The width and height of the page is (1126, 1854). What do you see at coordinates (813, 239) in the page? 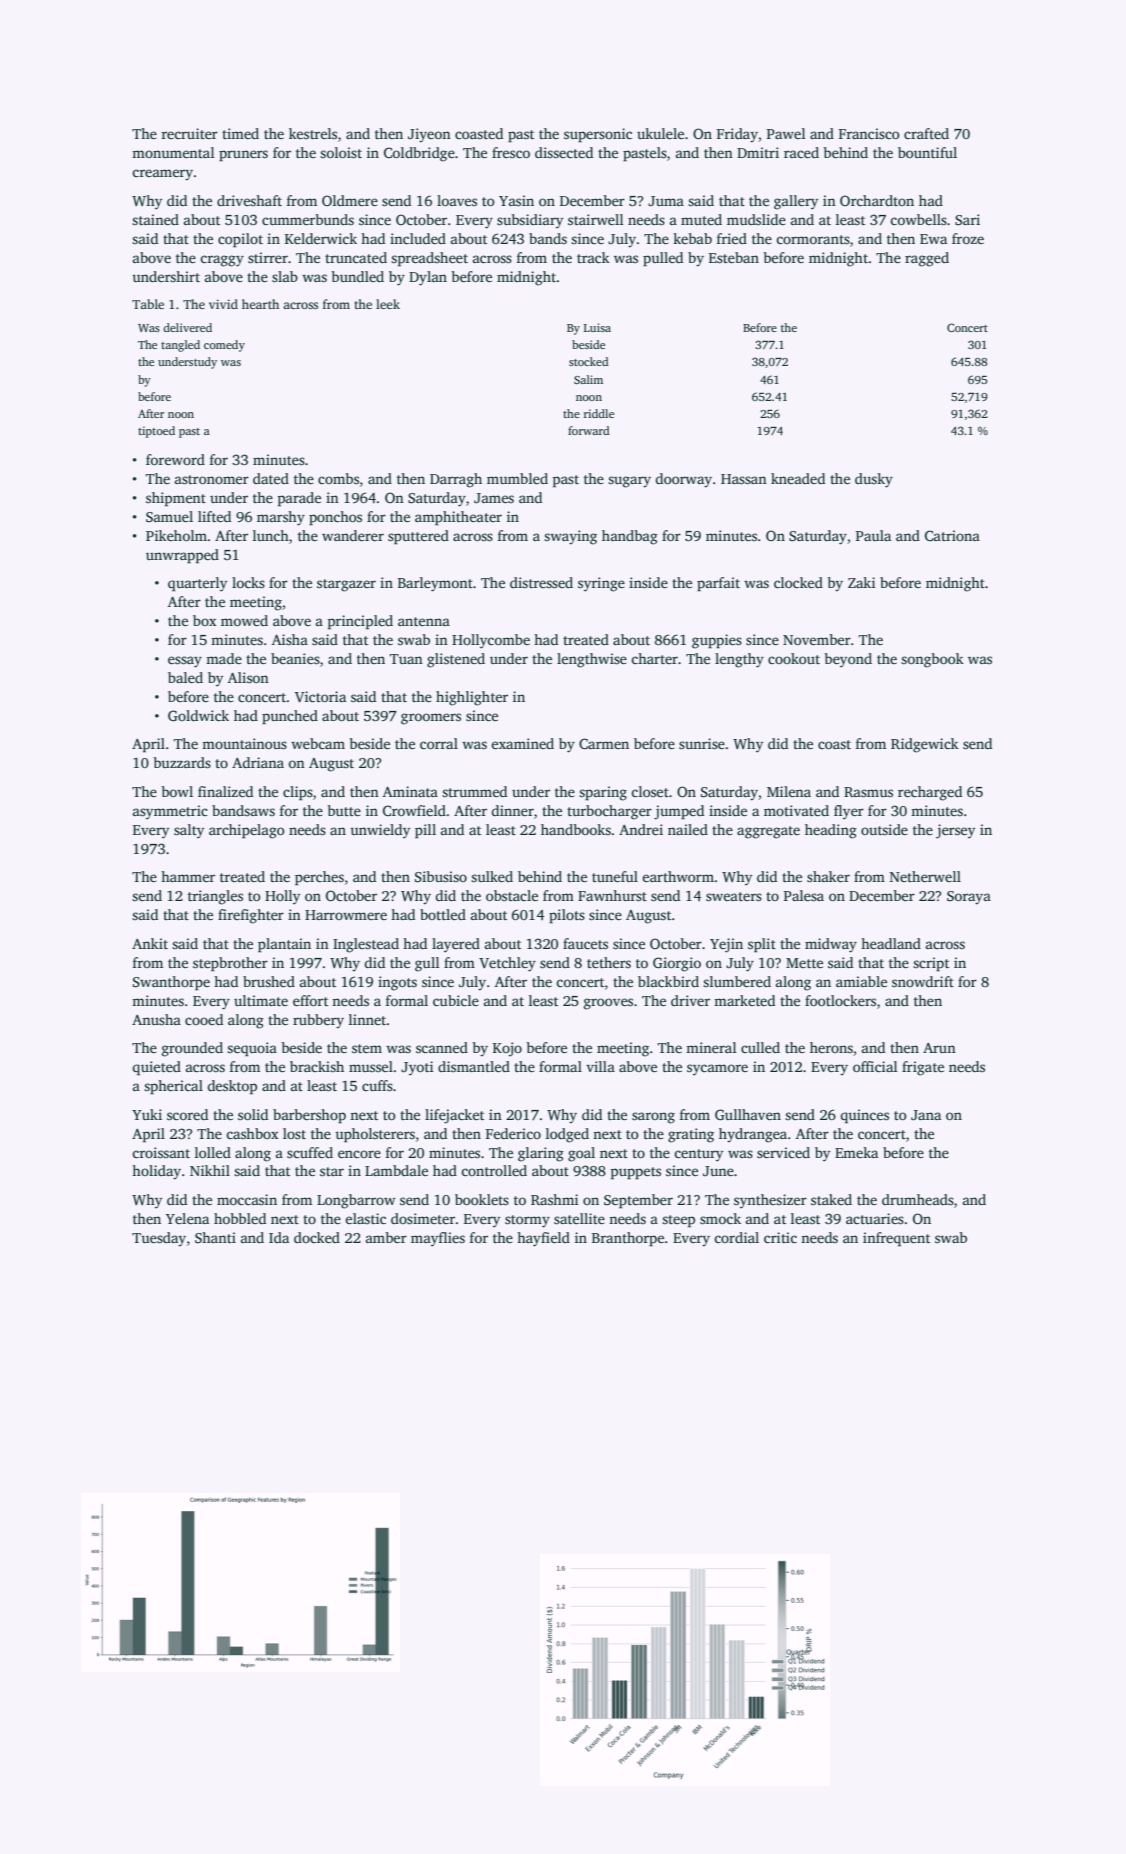
I see `cormorants` at bounding box center [813, 239].
